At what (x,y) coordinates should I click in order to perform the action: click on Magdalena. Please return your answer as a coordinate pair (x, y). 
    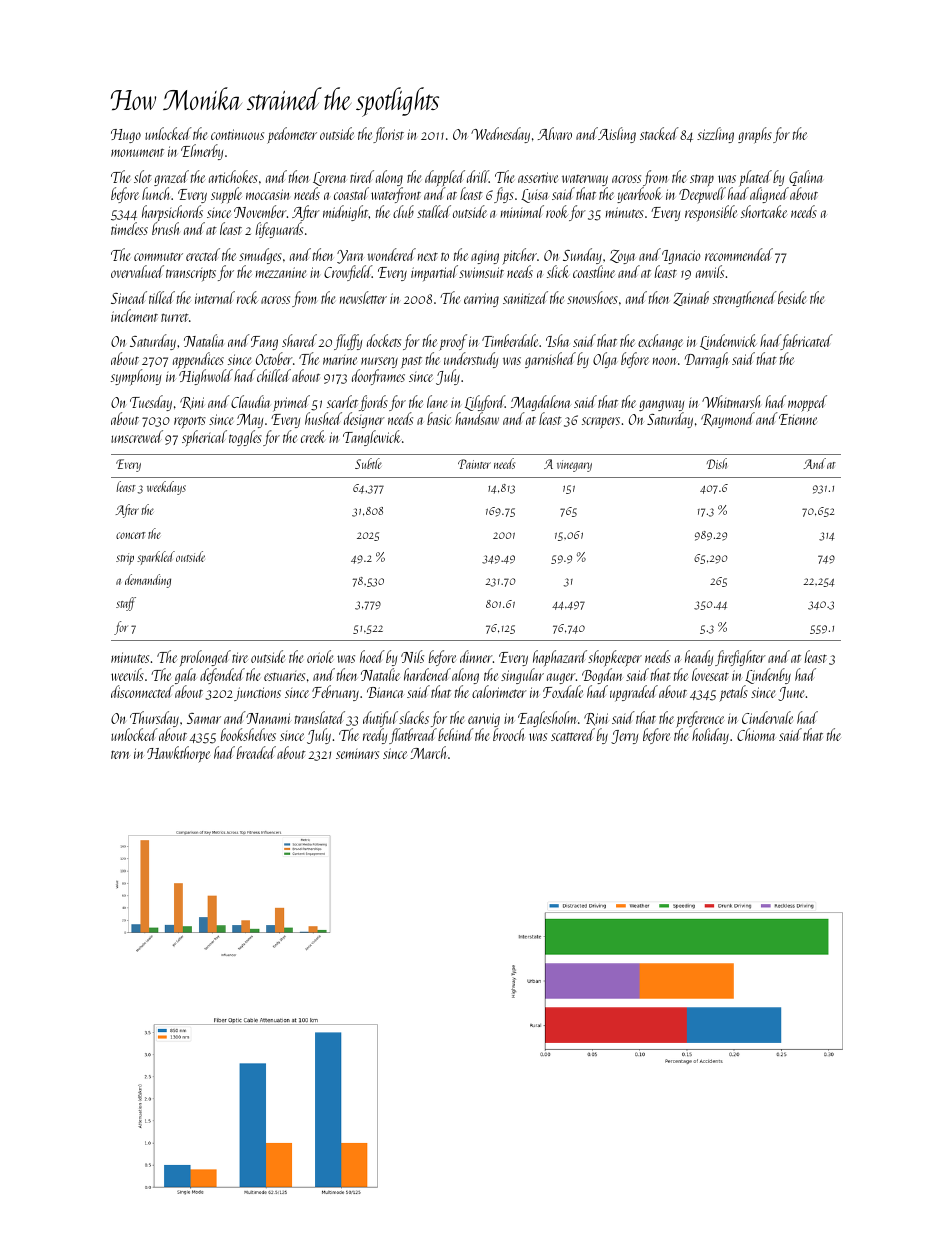
    Looking at the image, I should click on (541, 403).
